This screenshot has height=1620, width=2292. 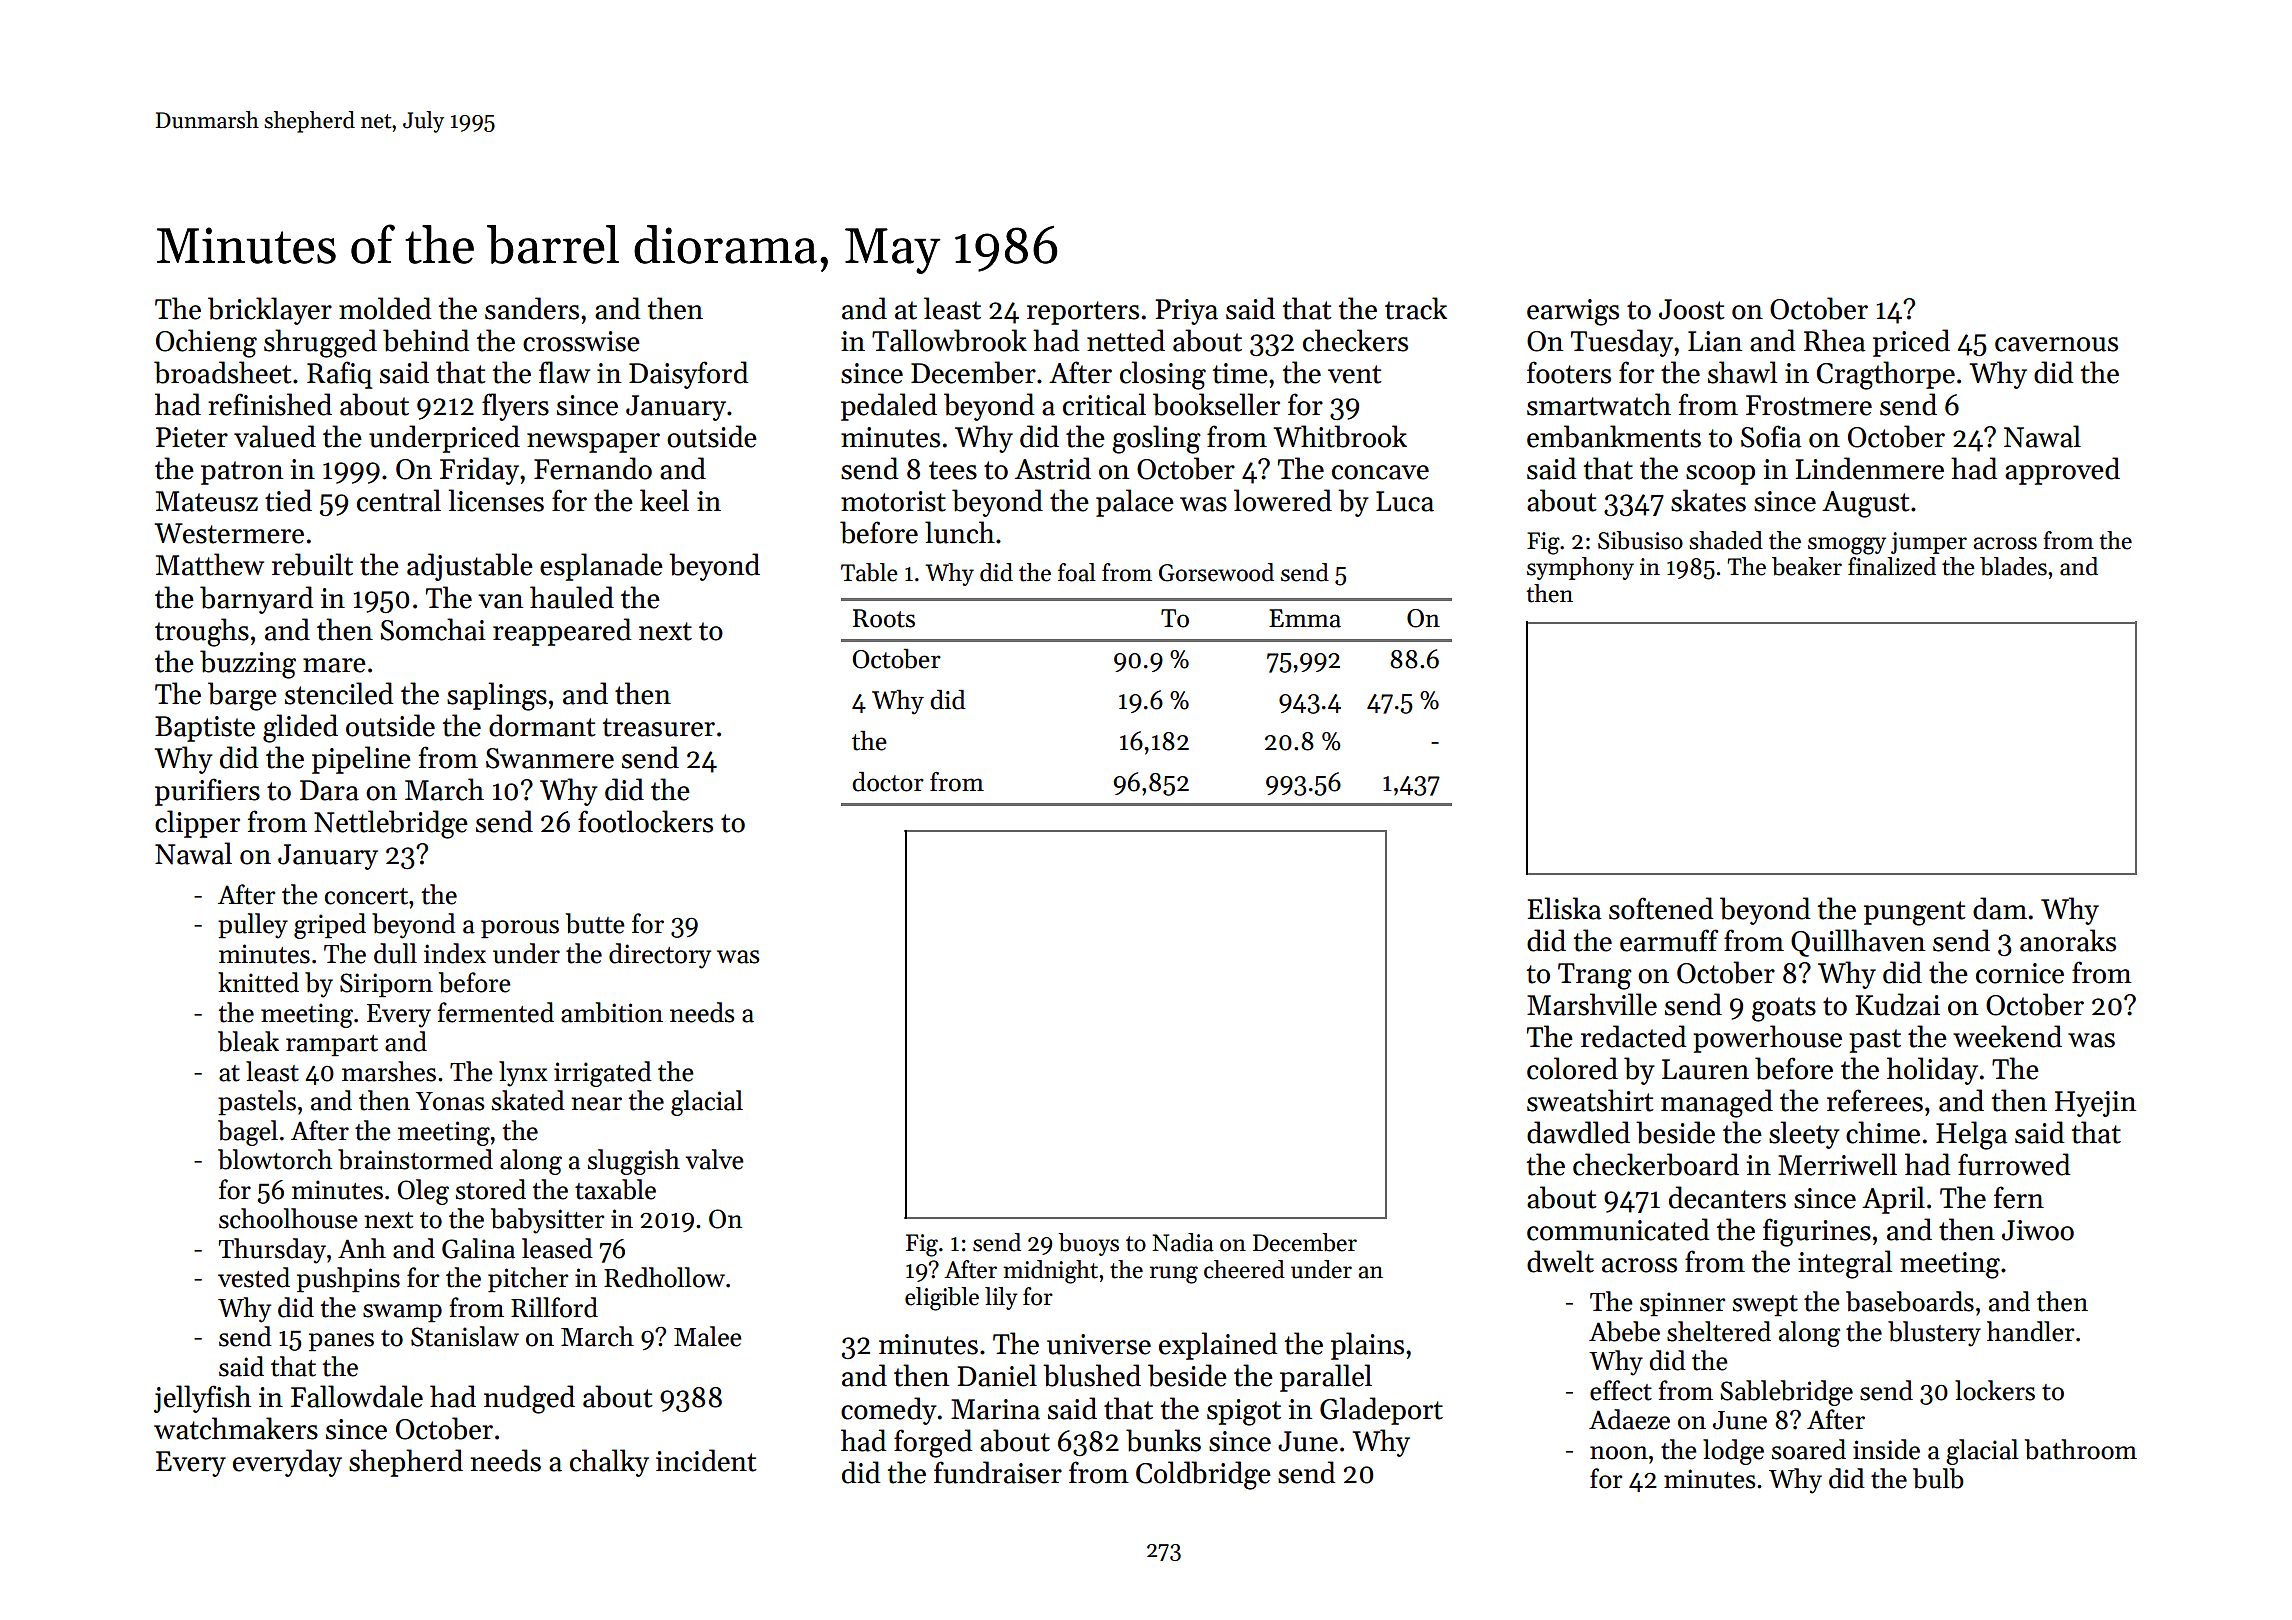 I want to click on barge, so click(x=242, y=696).
